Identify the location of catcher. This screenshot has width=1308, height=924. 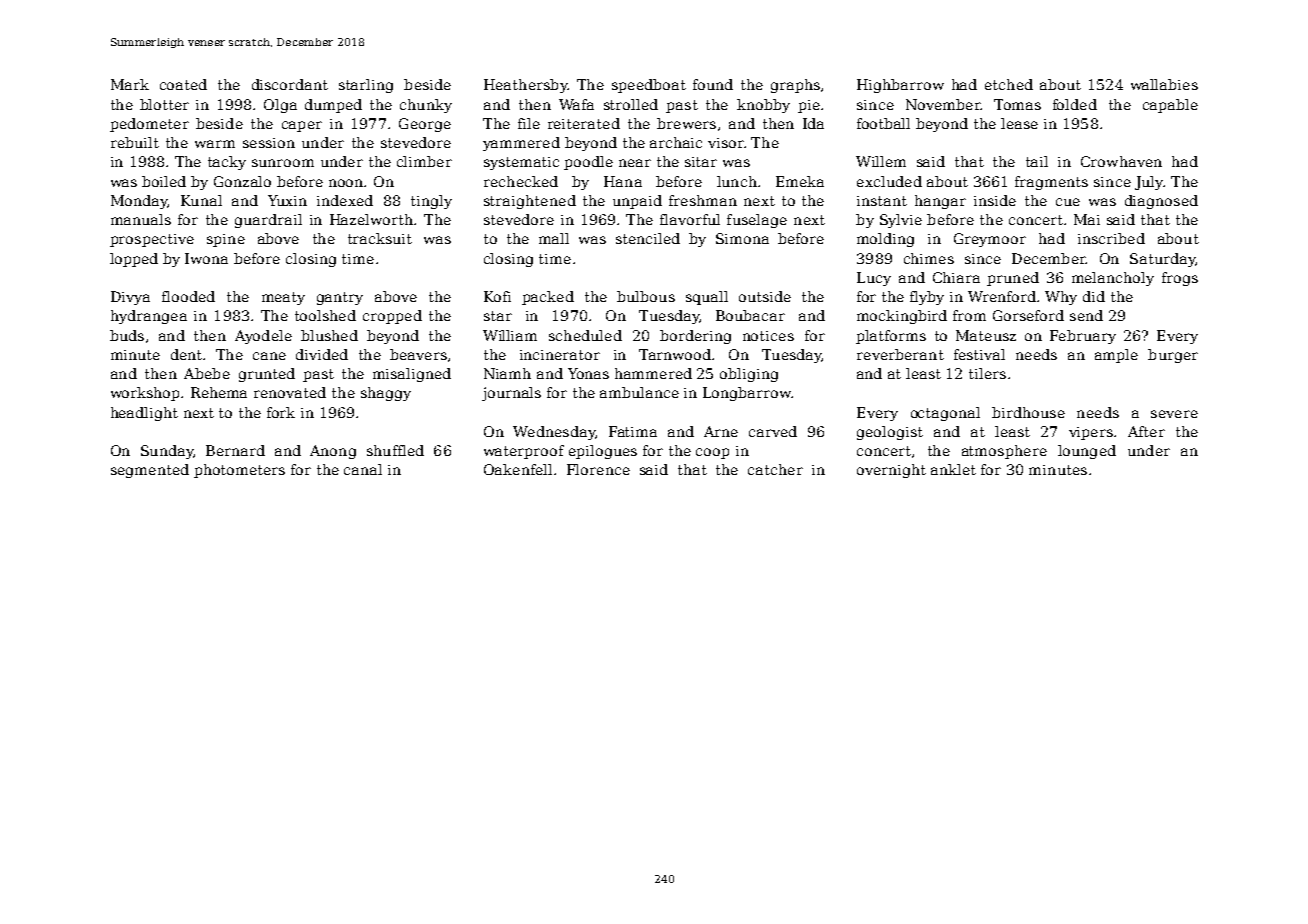
(775, 469).
